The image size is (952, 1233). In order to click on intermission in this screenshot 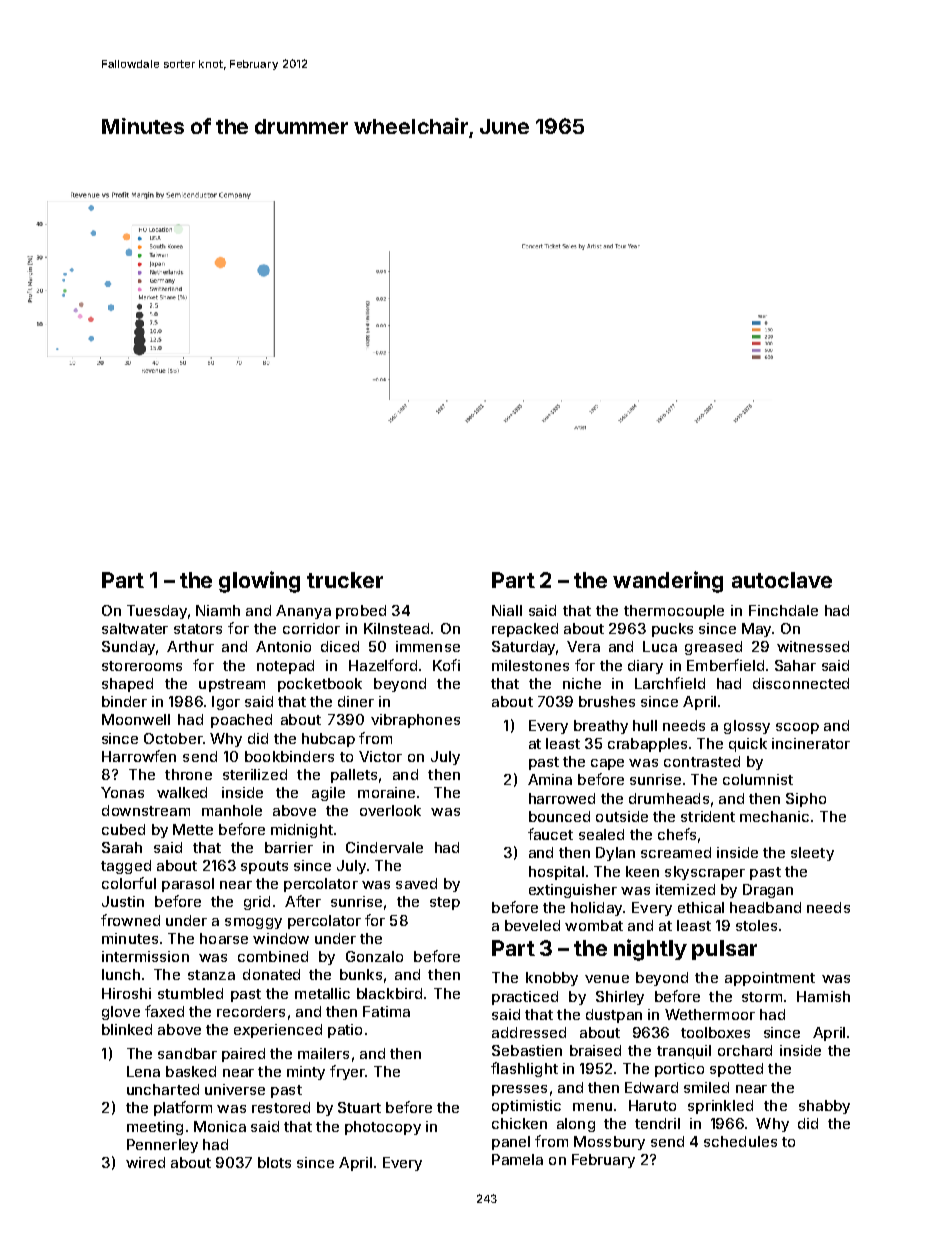, I will do `click(145, 956)`.
